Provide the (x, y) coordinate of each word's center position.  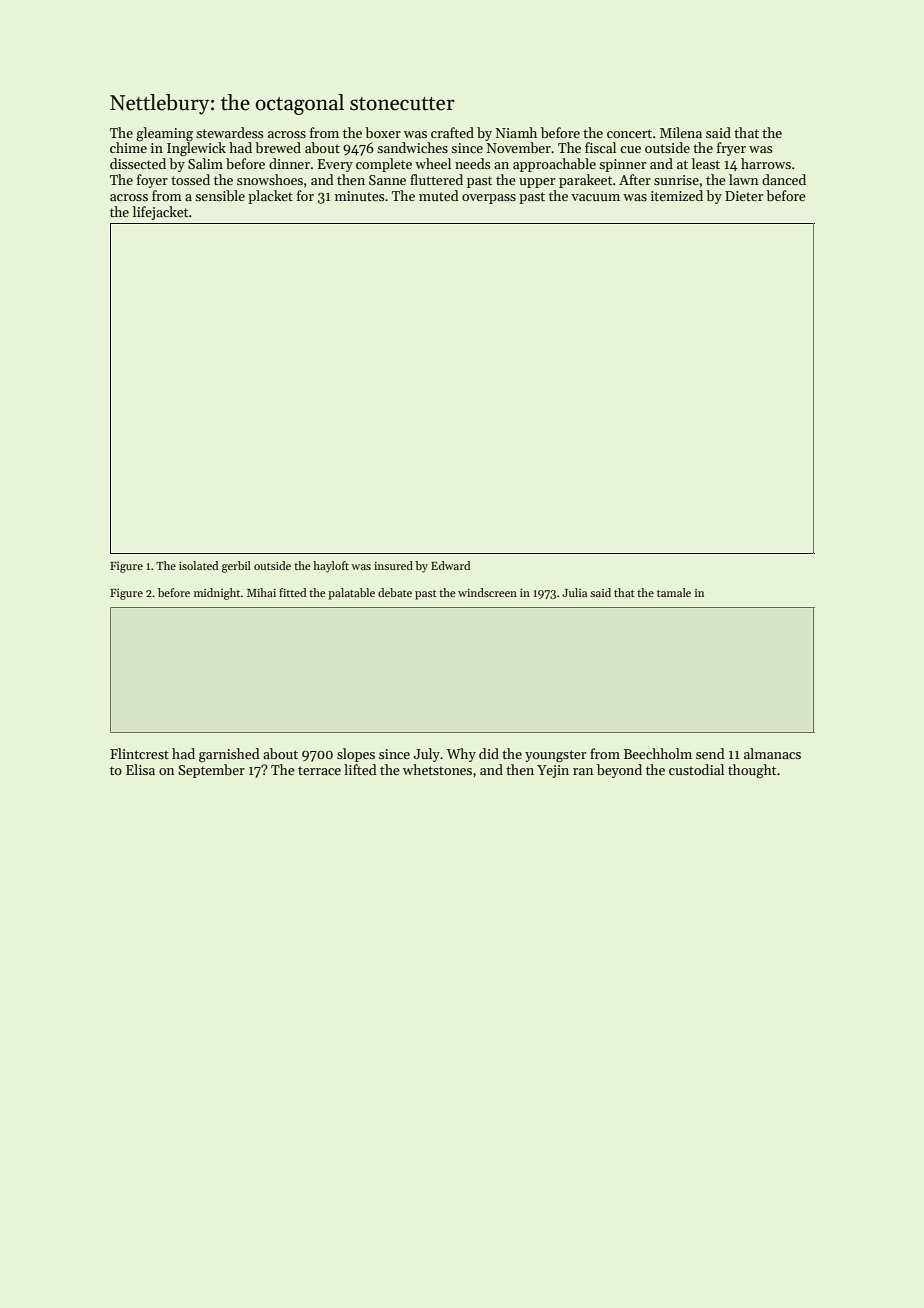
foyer (152, 181)
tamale (674, 592)
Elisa (140, 769)
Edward (450, 565)
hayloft (331, 567)
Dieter (744, 196)
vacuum (595, 197)
